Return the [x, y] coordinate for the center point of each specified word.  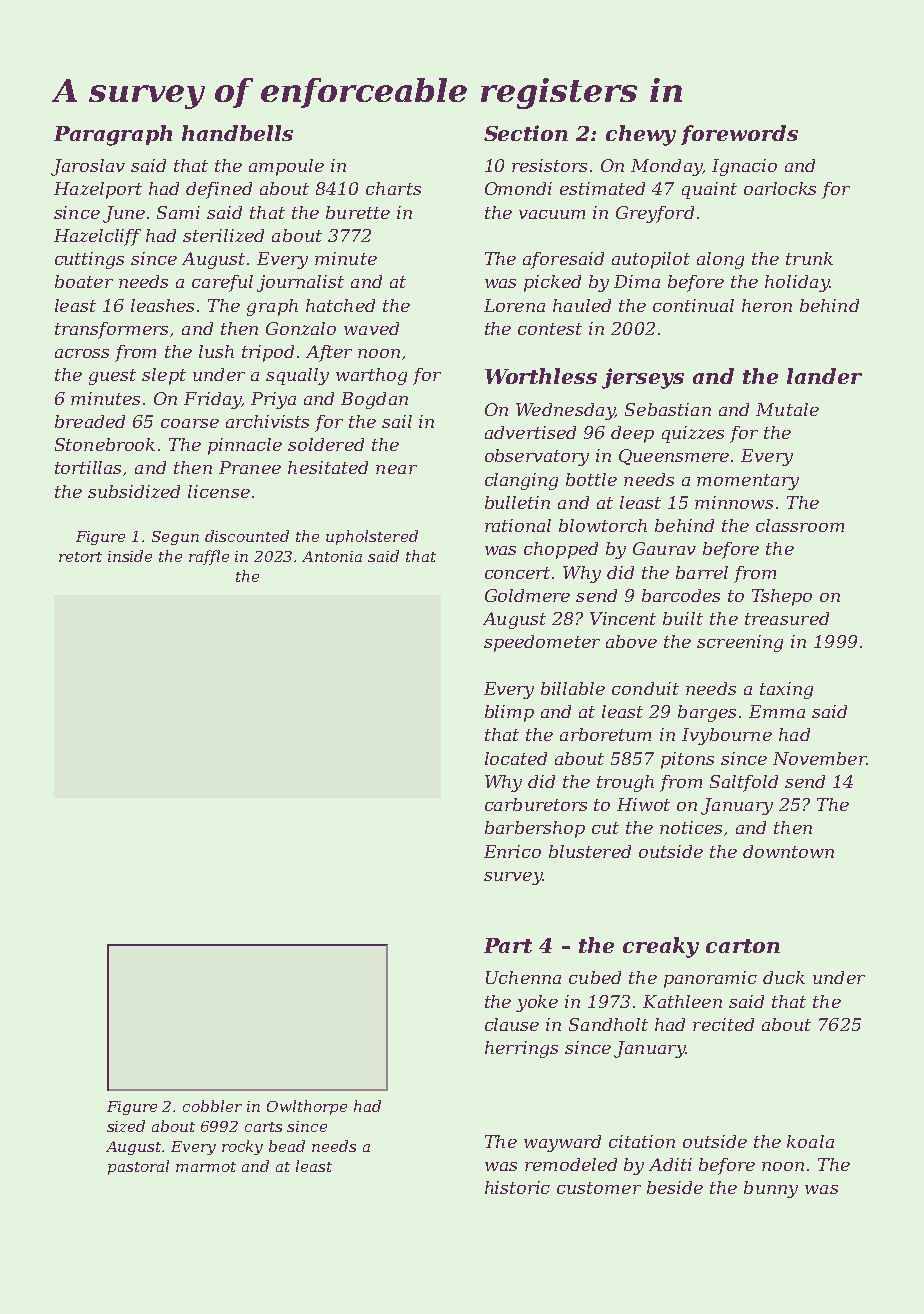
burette [358, 212]
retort [80, 557]
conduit [645, 688]
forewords [739, 135]
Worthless [541, 376]
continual [693, 305]
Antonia [332, 556]
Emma [777, 711]
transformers [111, 330]
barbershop [535, 829]
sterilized [223, 235]
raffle [209, 557]
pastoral [138, 1167]
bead [287, 1146]
